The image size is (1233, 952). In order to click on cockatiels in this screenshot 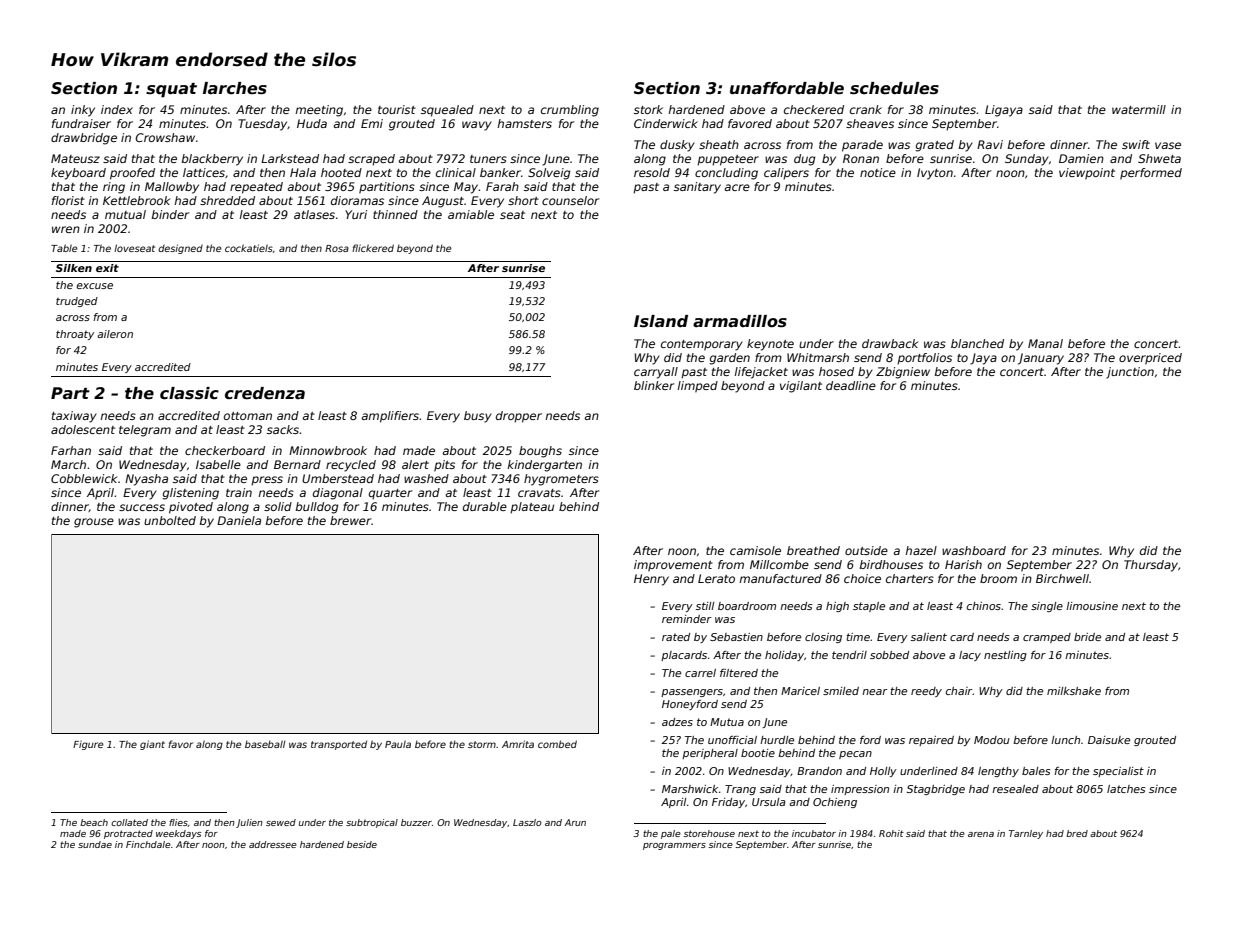, I will do `click(249, 248)`.
